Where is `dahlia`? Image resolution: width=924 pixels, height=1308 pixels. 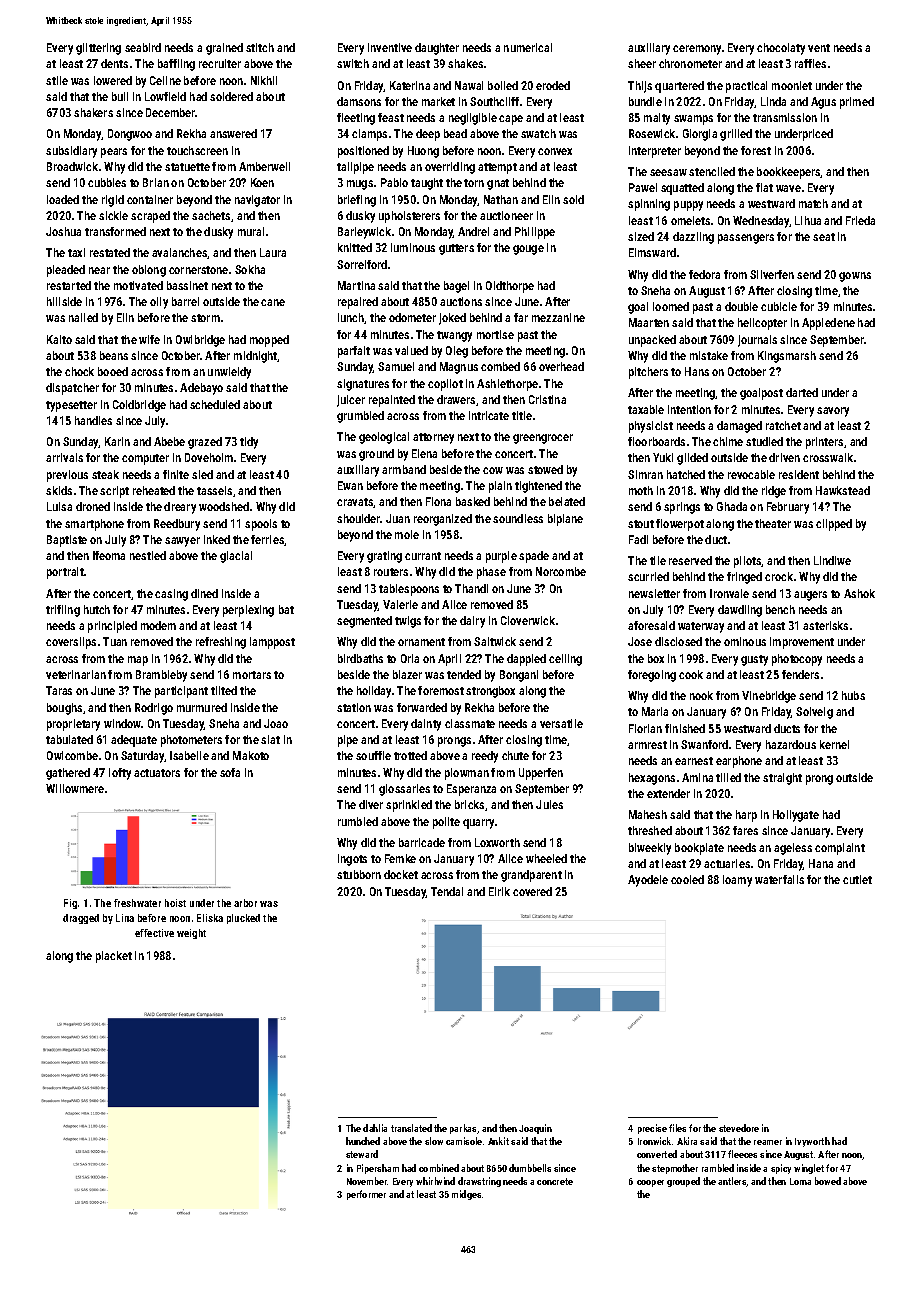 dahlia is located at coordinates (375, 1128).
